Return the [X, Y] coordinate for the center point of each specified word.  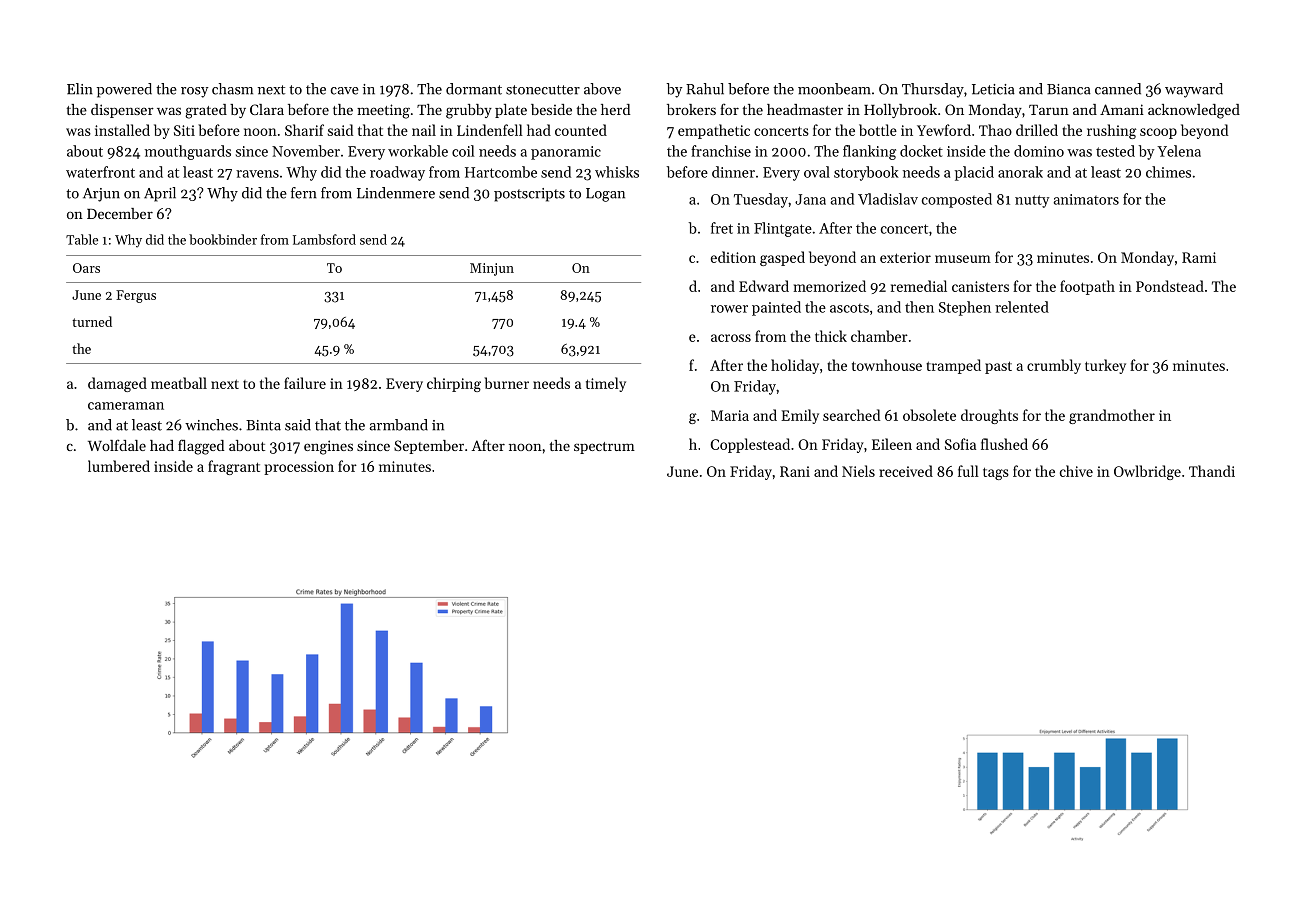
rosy [194, 92]
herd [615, 109]
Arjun [101, 195]
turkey [1105, 366]
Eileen [892, 444]
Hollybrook [900, 111]
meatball [179, 383]
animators [1086, 199]
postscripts [529, 195]
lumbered [119, 466]
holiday [795, 366]
